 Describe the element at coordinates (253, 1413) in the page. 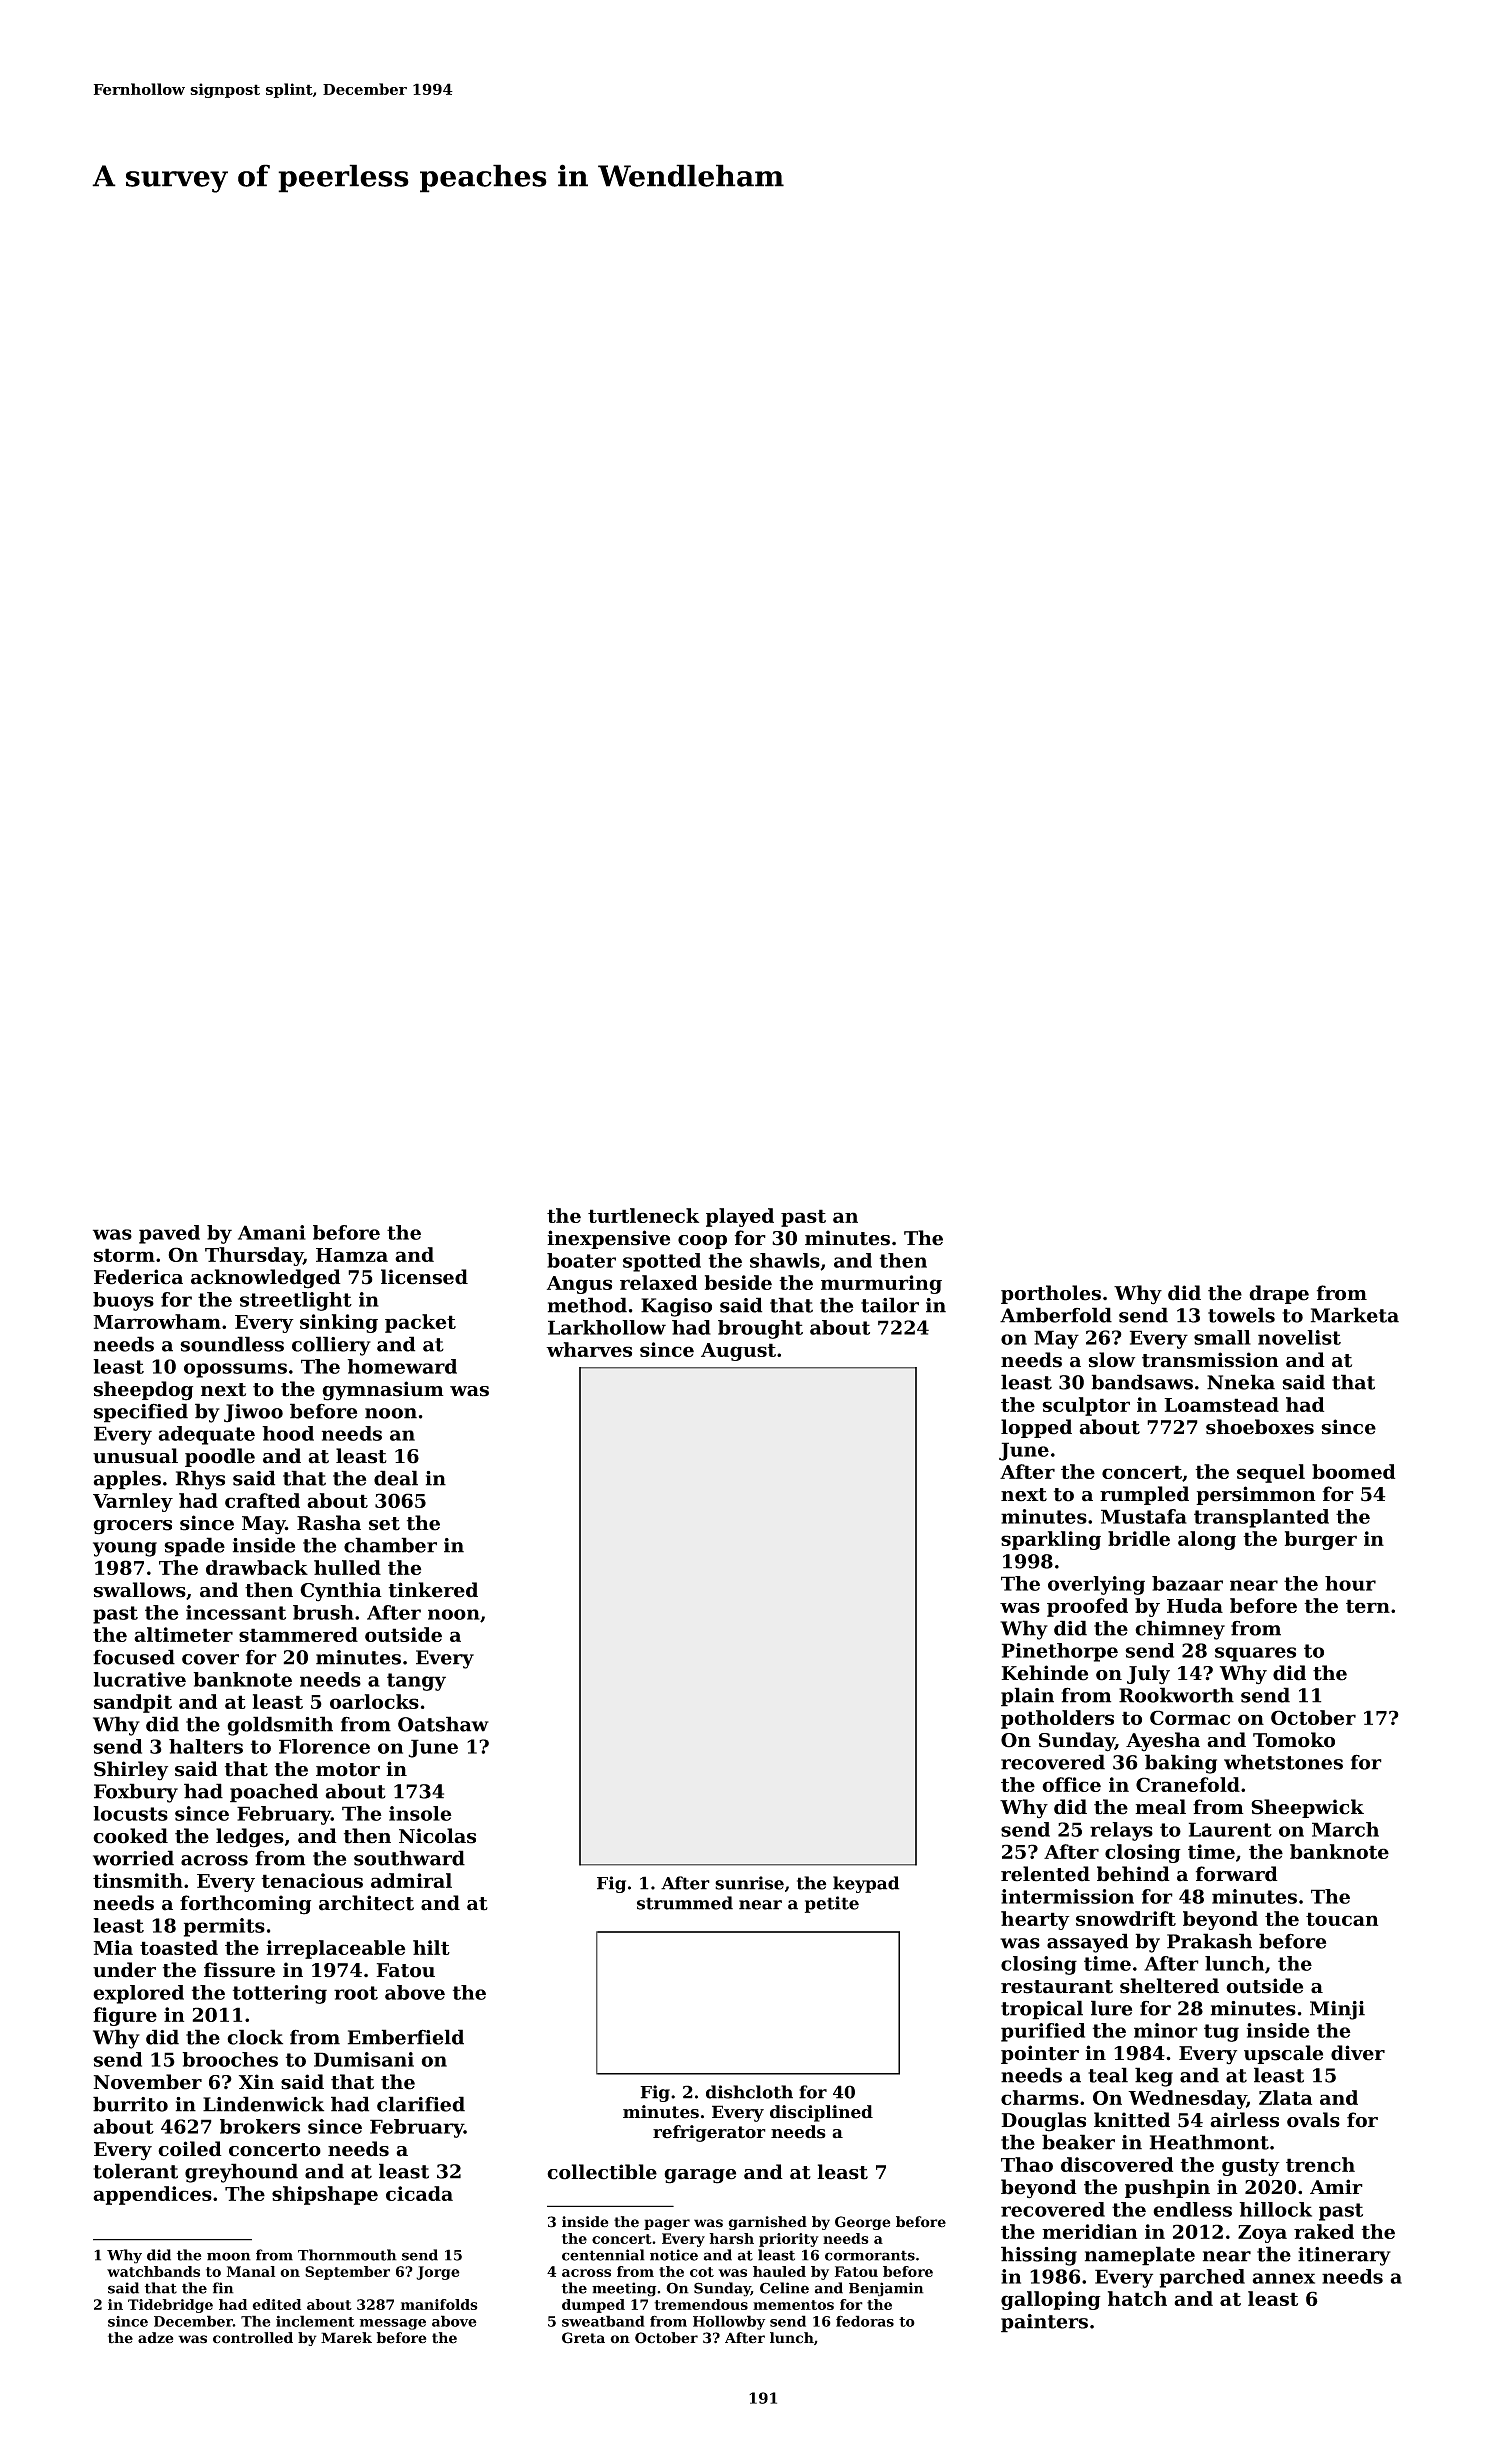

I see `Jiwoo` at that location.
